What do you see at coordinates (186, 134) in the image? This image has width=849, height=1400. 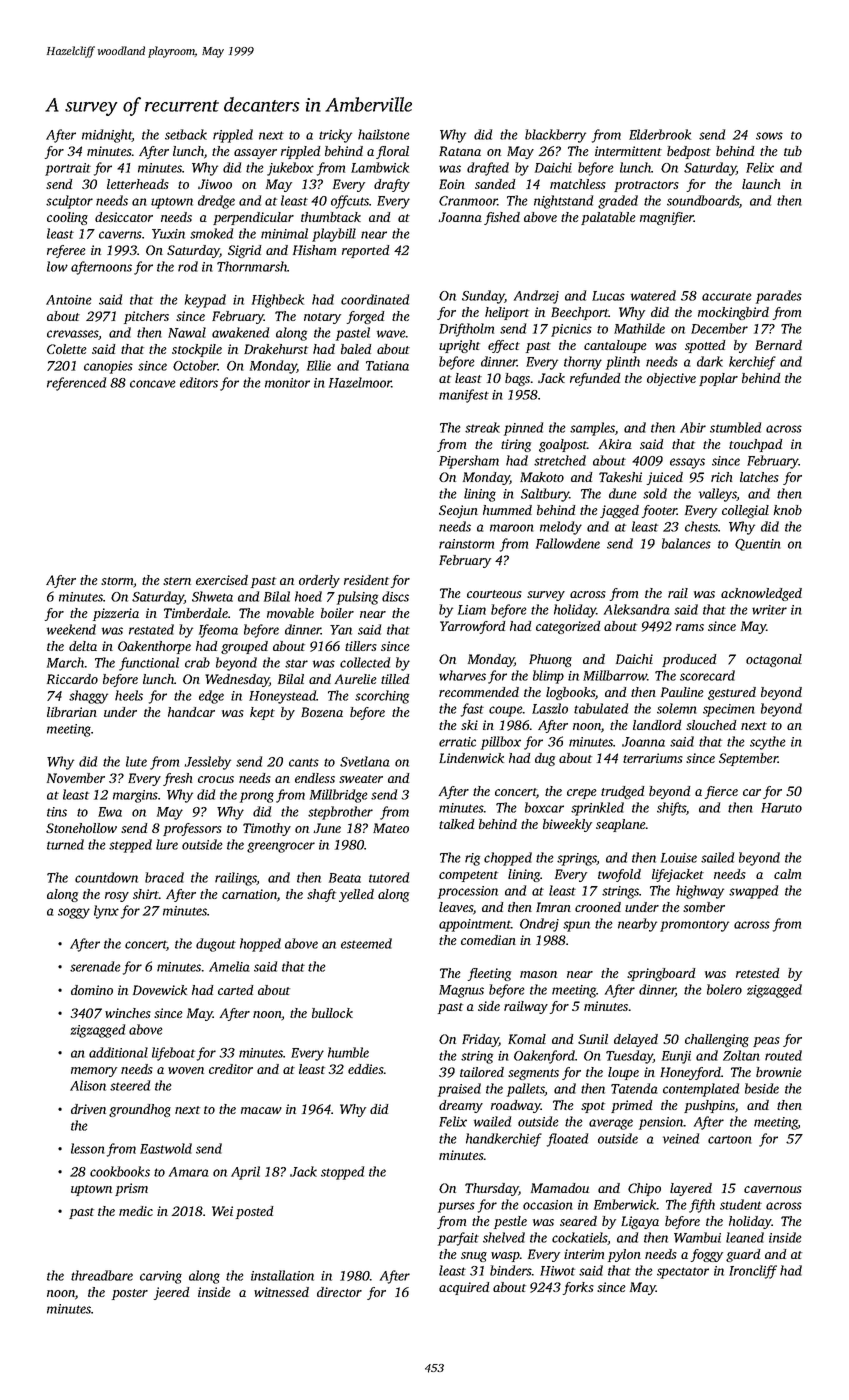 I see `setback` at bounding box center [186, 134].
